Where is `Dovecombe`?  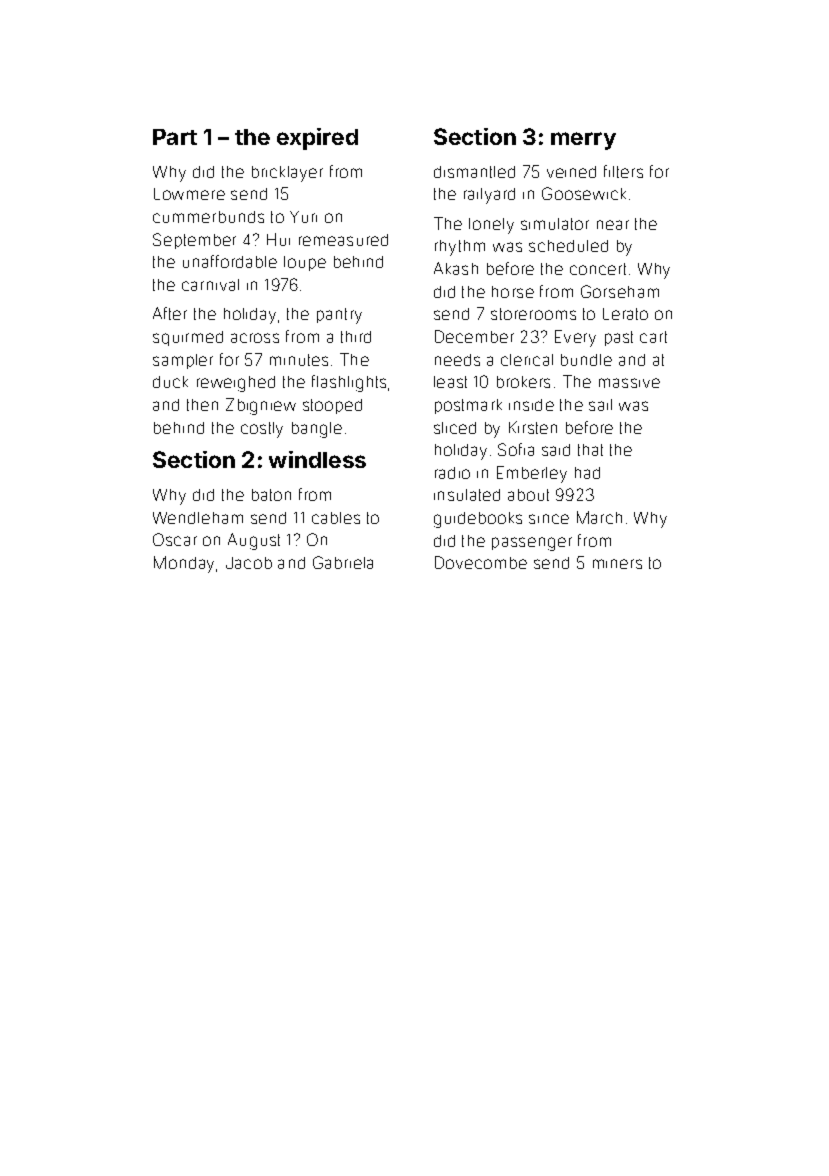
Dovecombe is located at coordinates (481, 562).
